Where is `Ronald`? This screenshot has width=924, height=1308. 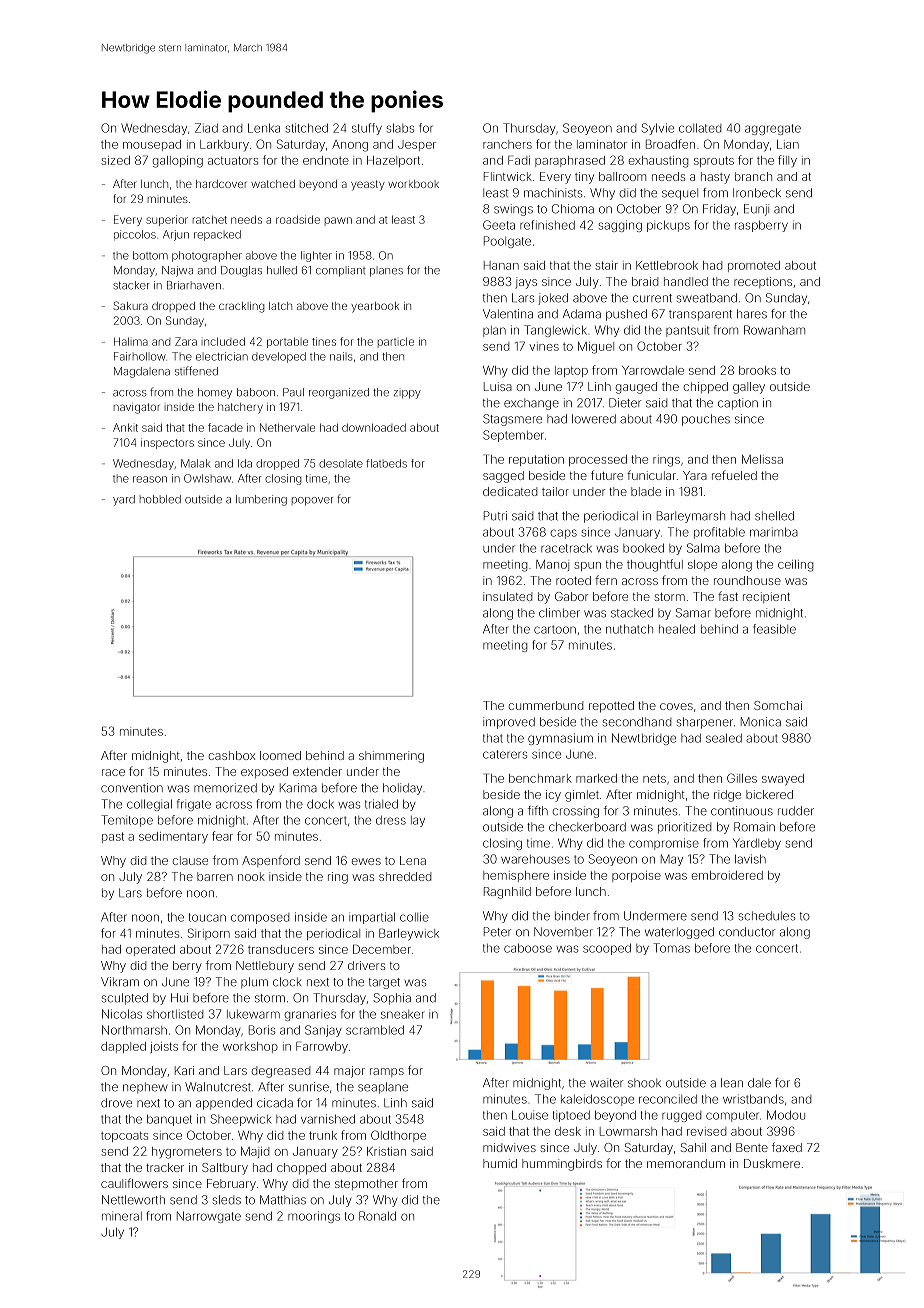 Ronald is located at coordinates (377, 1216).
